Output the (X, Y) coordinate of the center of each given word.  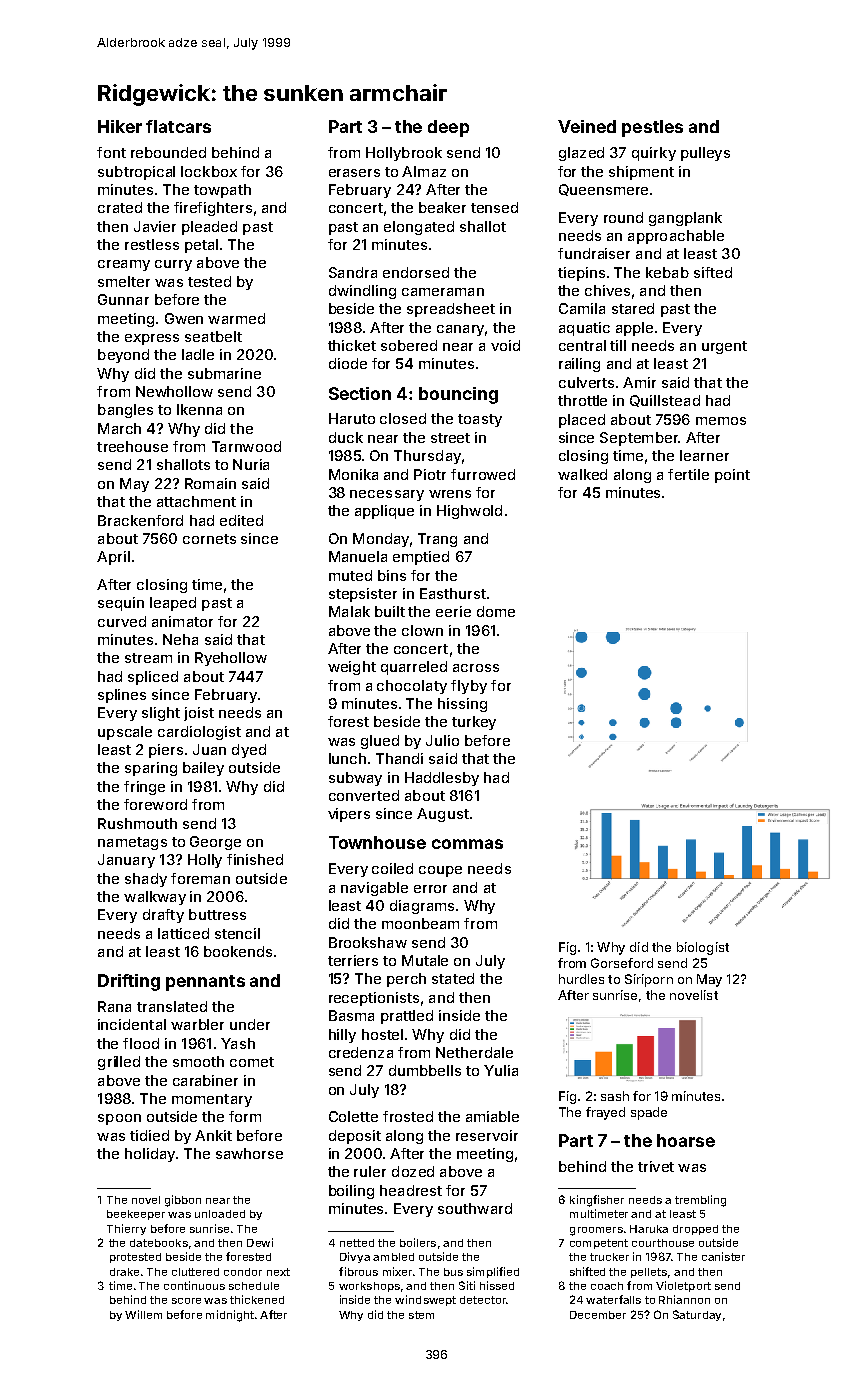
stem (421, 1315)
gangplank (685, 219)
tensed (494, 207)
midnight (230, 1316)
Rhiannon (684, 1299)
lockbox (209, 171)
